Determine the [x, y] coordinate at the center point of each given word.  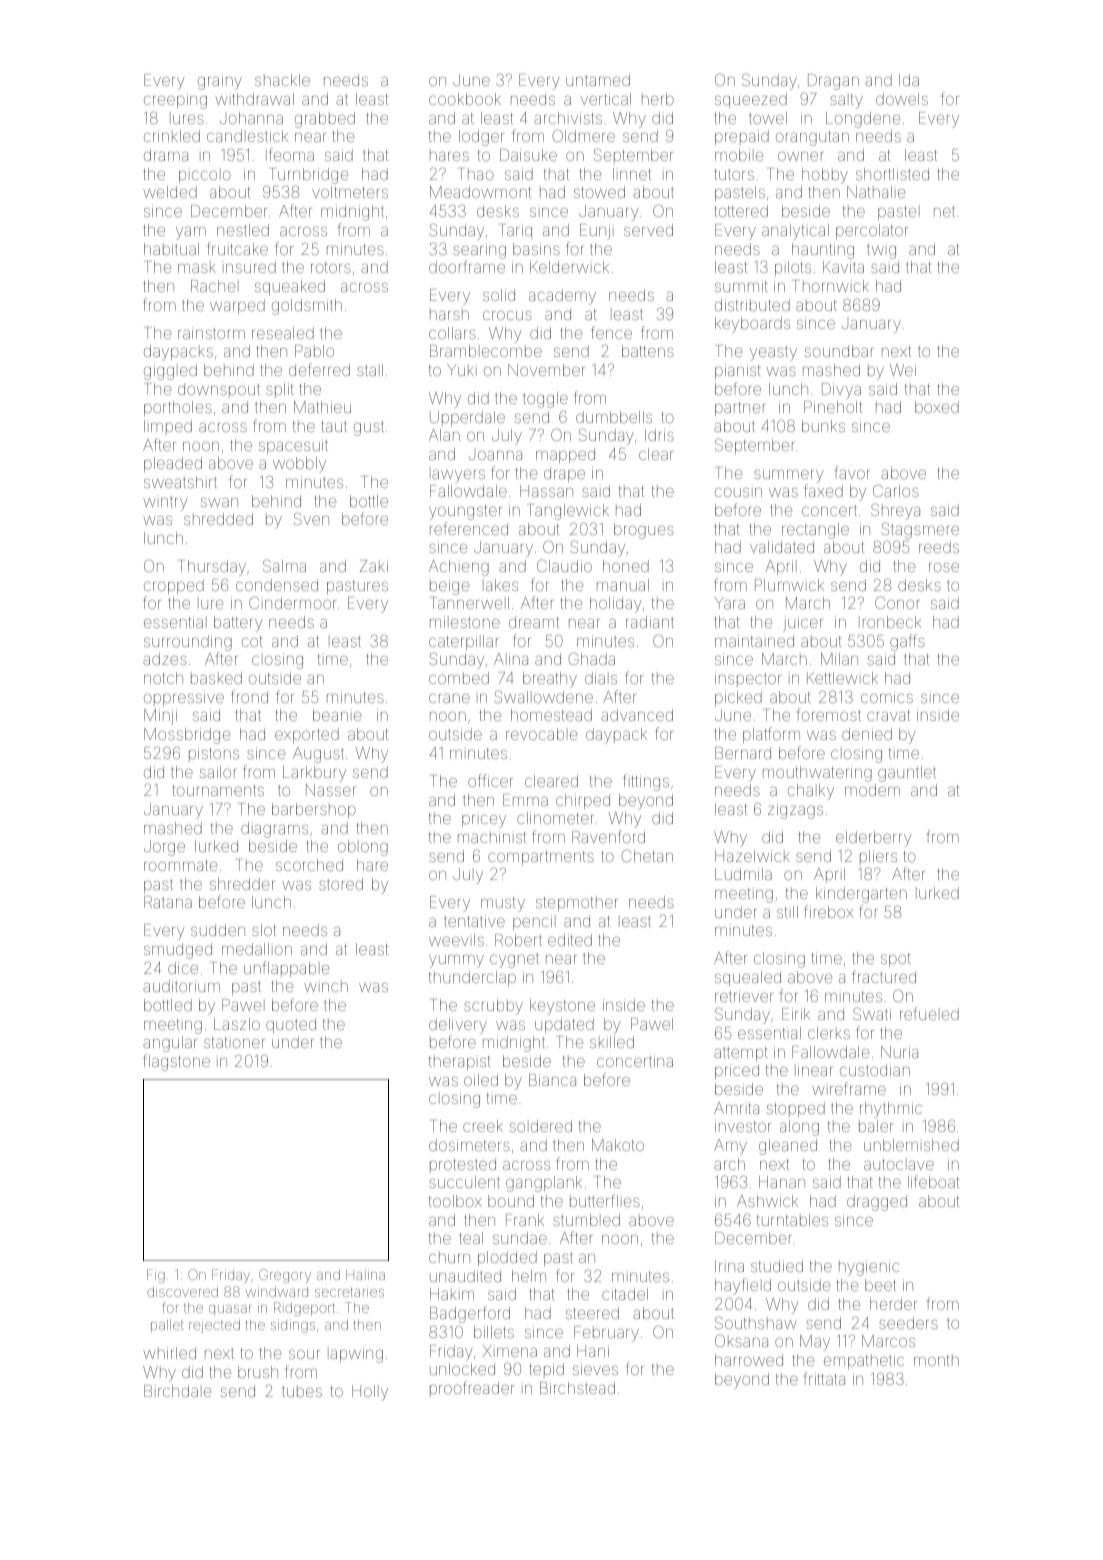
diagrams [274, 830]
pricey [484, 820]
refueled [929, 1013]
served [648, 230]
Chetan [647, 855]
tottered [741, 211]
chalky [811, 792]
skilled [612, 1042]
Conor [897, 602]
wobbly [299, 465]
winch [326, 986]
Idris [659, 435]
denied [867, 734]
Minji [160, 717]
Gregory [285, 1276]
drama [166, 155]
